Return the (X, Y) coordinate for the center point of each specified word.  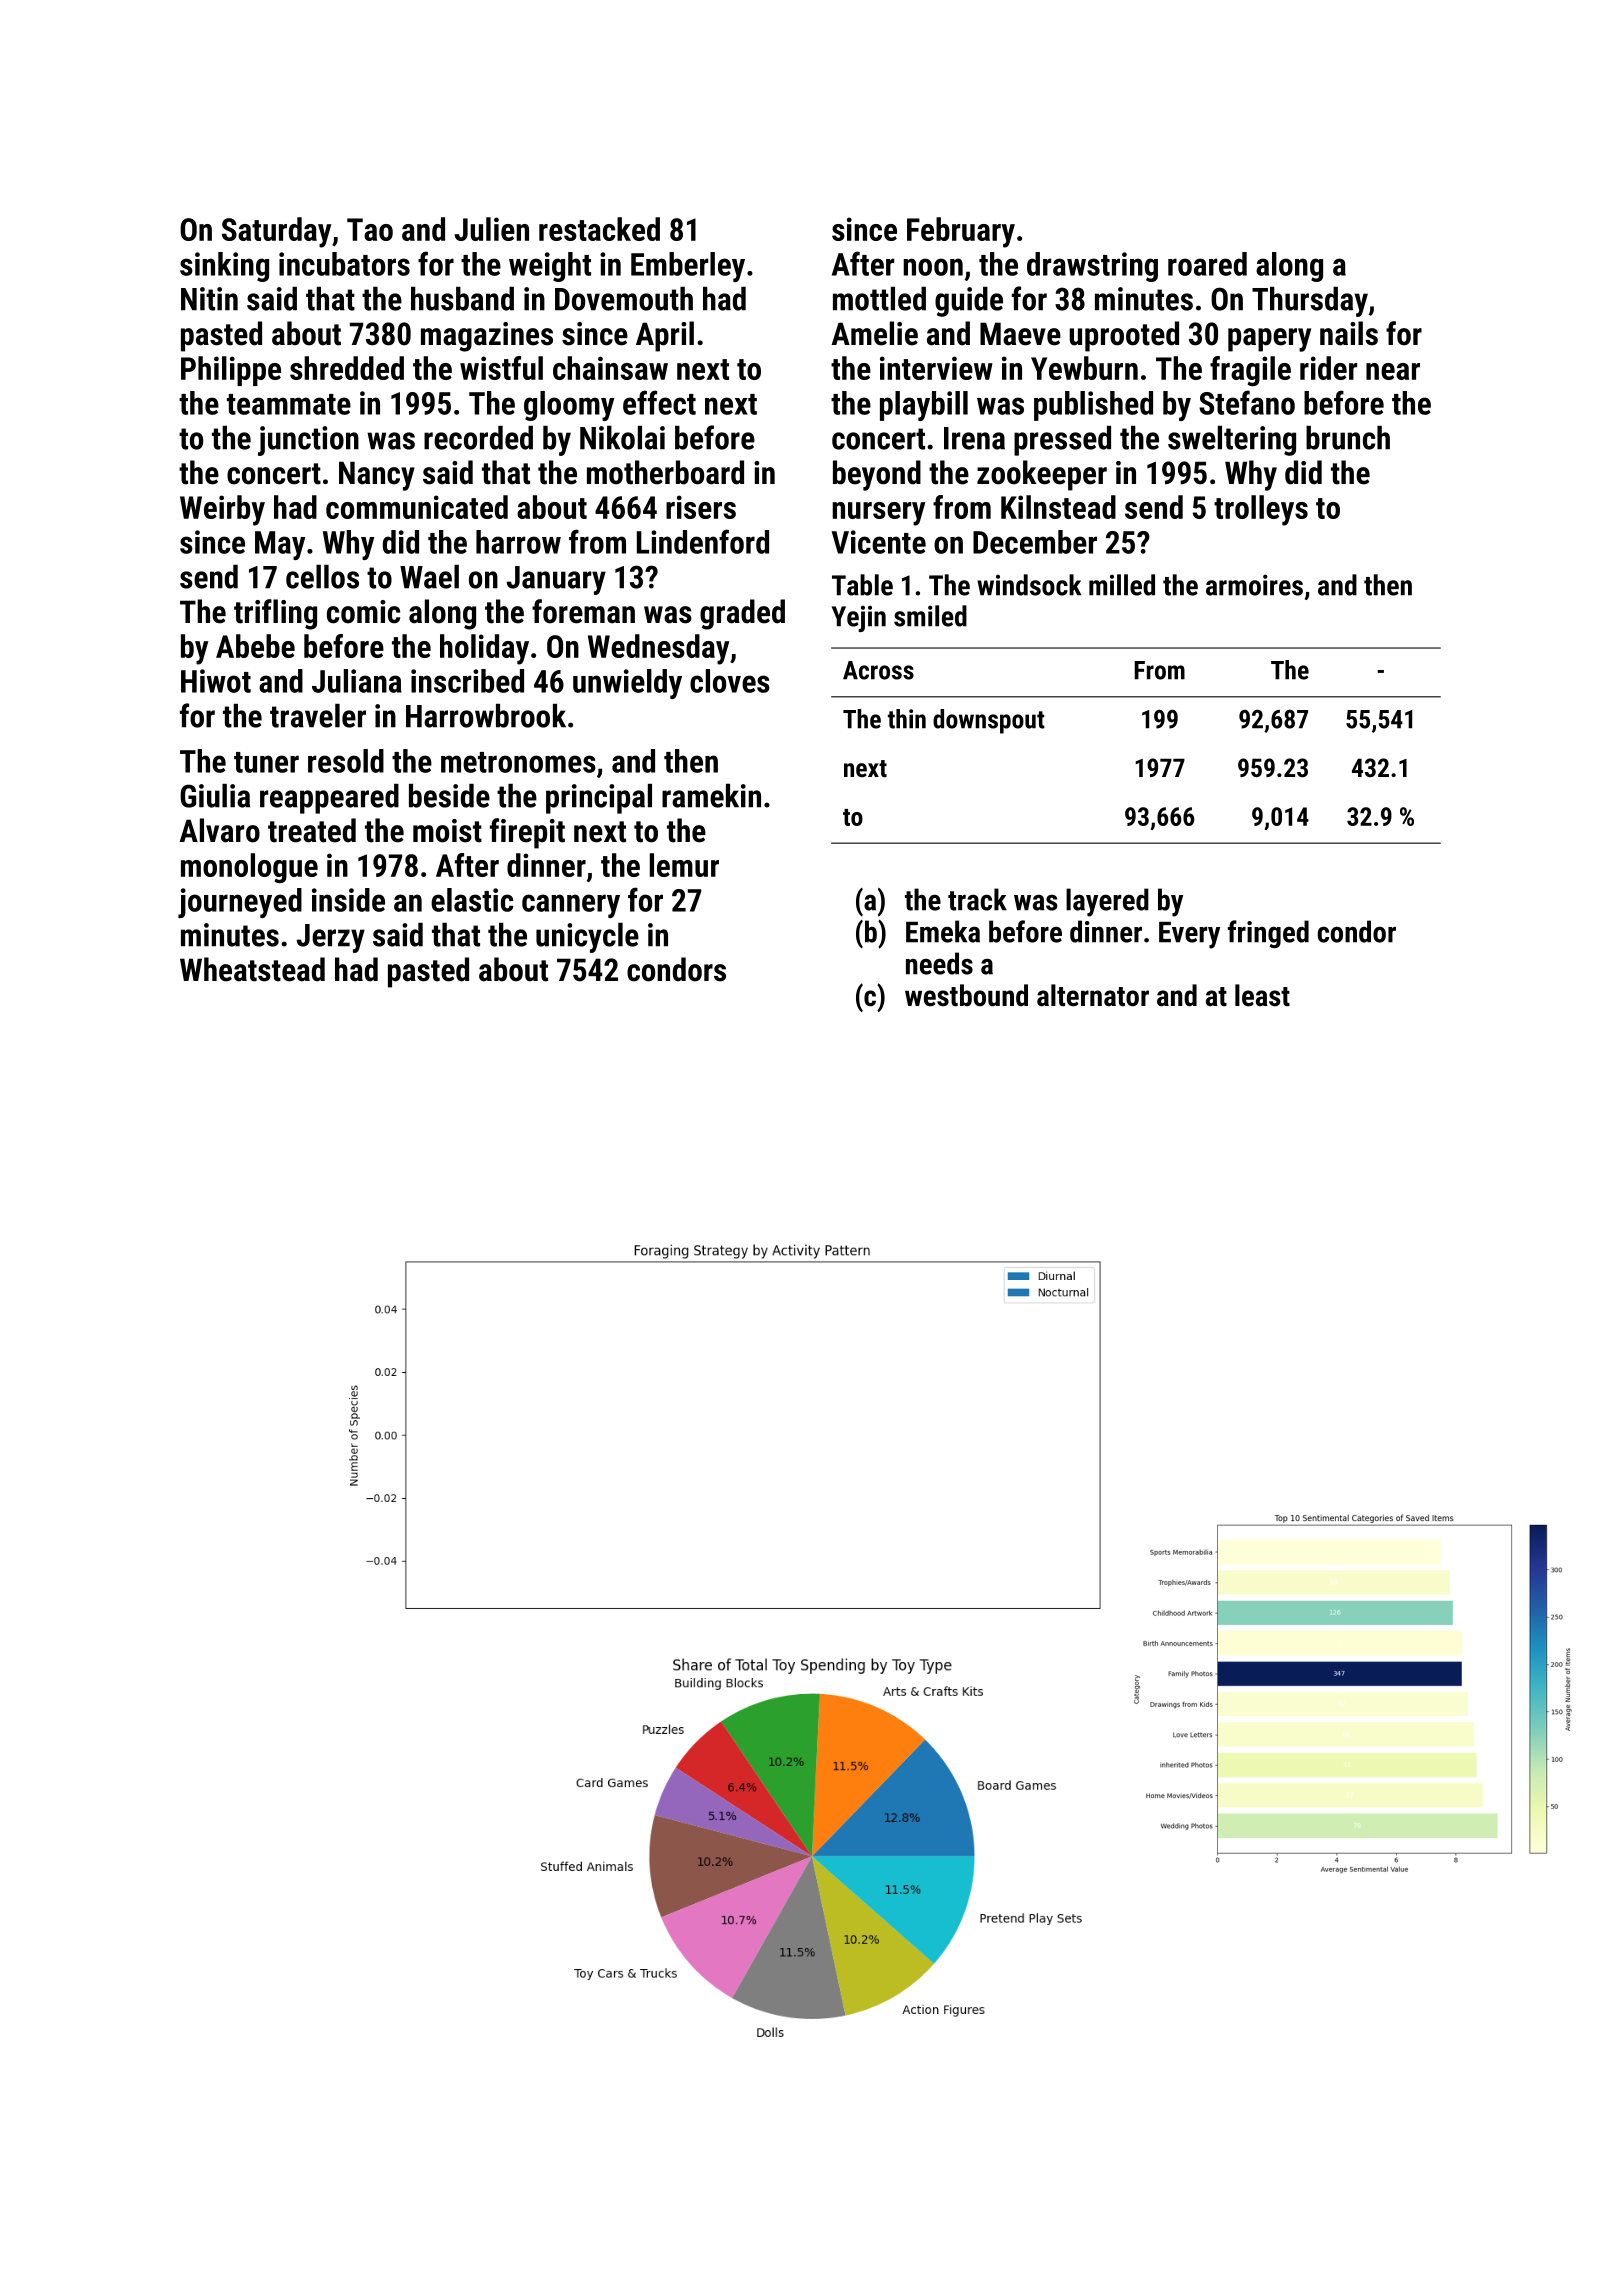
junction (308, 441)
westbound (966, 995)
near (1393, 371)
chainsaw (610, 368)
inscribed (467, 681)
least (1262, 995)
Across (878, 670)
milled (1122, 585)
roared (1207, 264)
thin (907, 719)
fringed (1268, 934)
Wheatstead (252, 969)
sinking (224, 267)
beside (449, 796)
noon (933, 267)
